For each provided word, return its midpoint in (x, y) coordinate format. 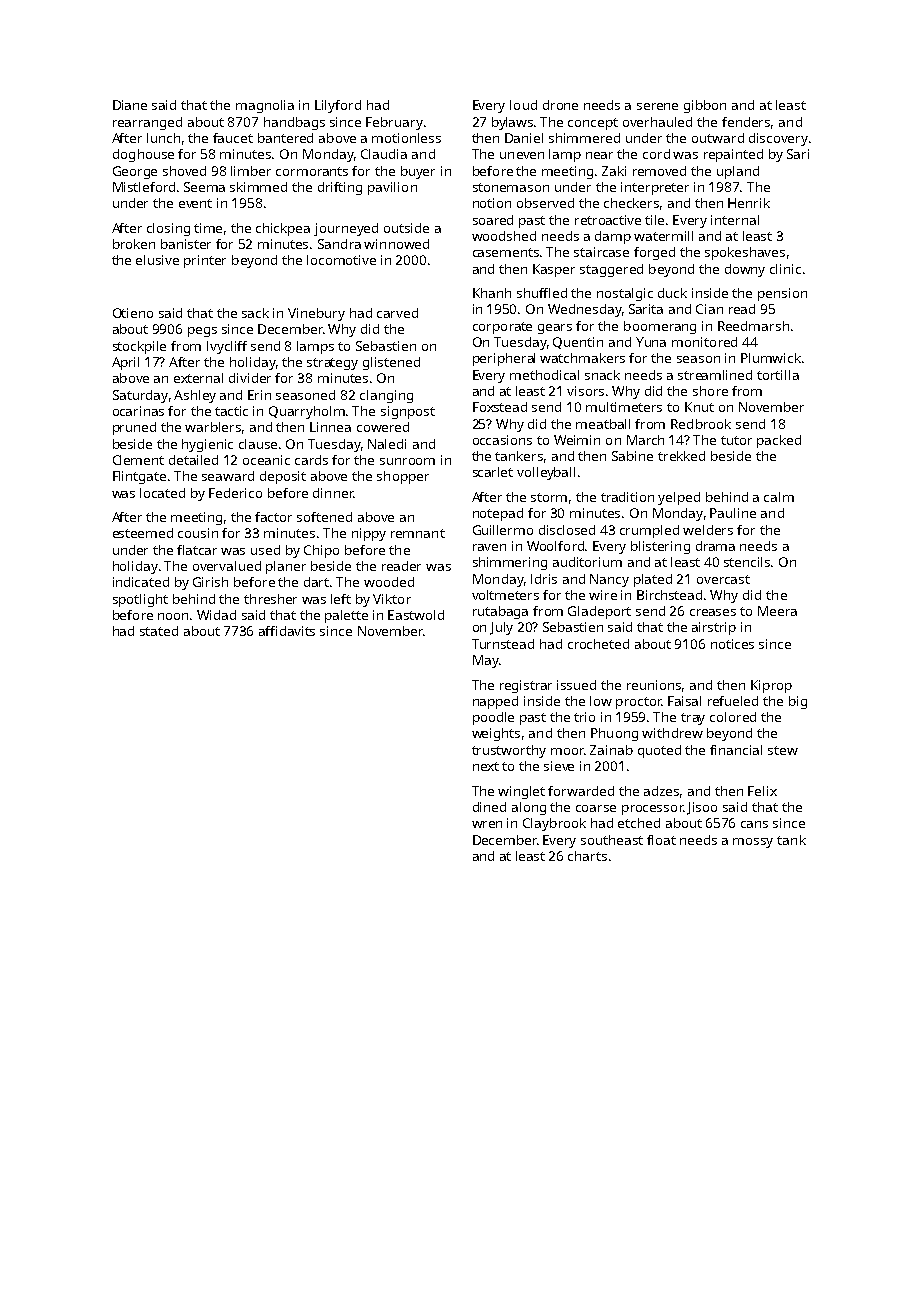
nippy (369, 534)
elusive (157, 260)
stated (159, 631)
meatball (603, 424)
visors (585, 391)
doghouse (143, 155)
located (162, 493)
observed (545, 203)
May (486, 661)
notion (492, 203)
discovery (778, 139)
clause (258, 444)
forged (654, 253)
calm (779, 497)
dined (489, 807)
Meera (777, 611)
